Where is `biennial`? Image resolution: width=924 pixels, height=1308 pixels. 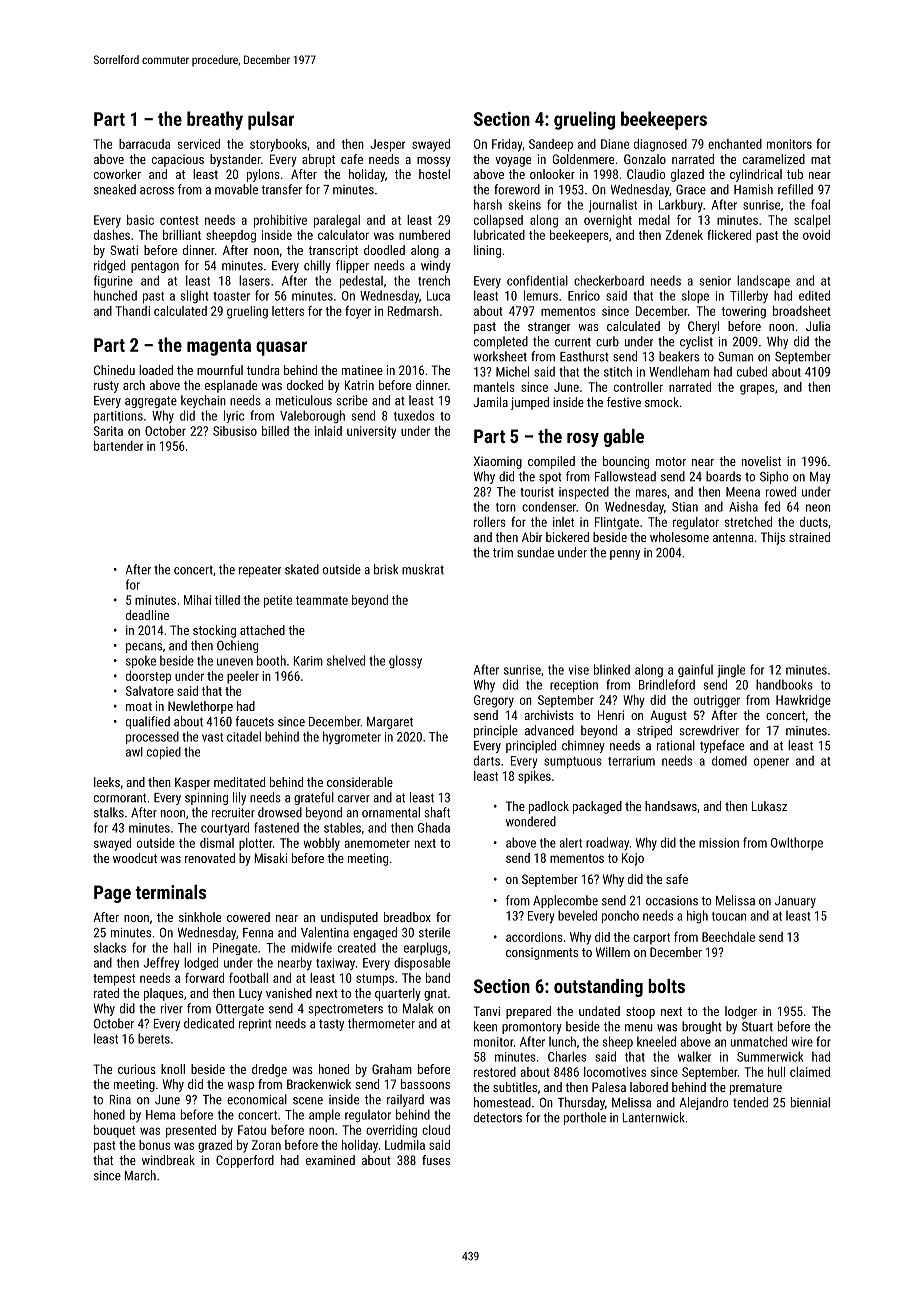 biennial is located at coordinates (810, 1102).
